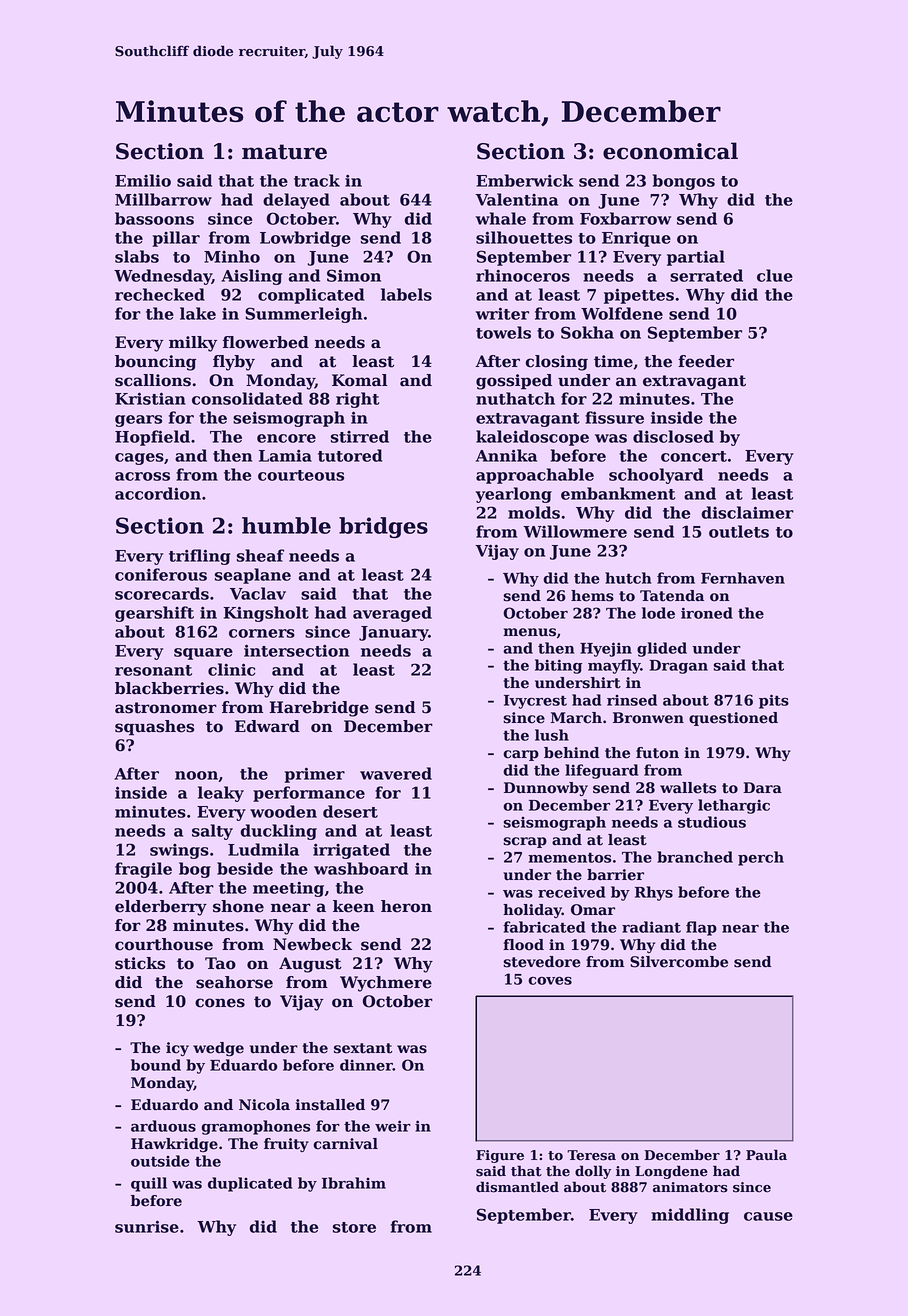  What do you see at coordinates (690, 1216) in the screenshot?
I see `middling` at bounding box center [690, 1216].
